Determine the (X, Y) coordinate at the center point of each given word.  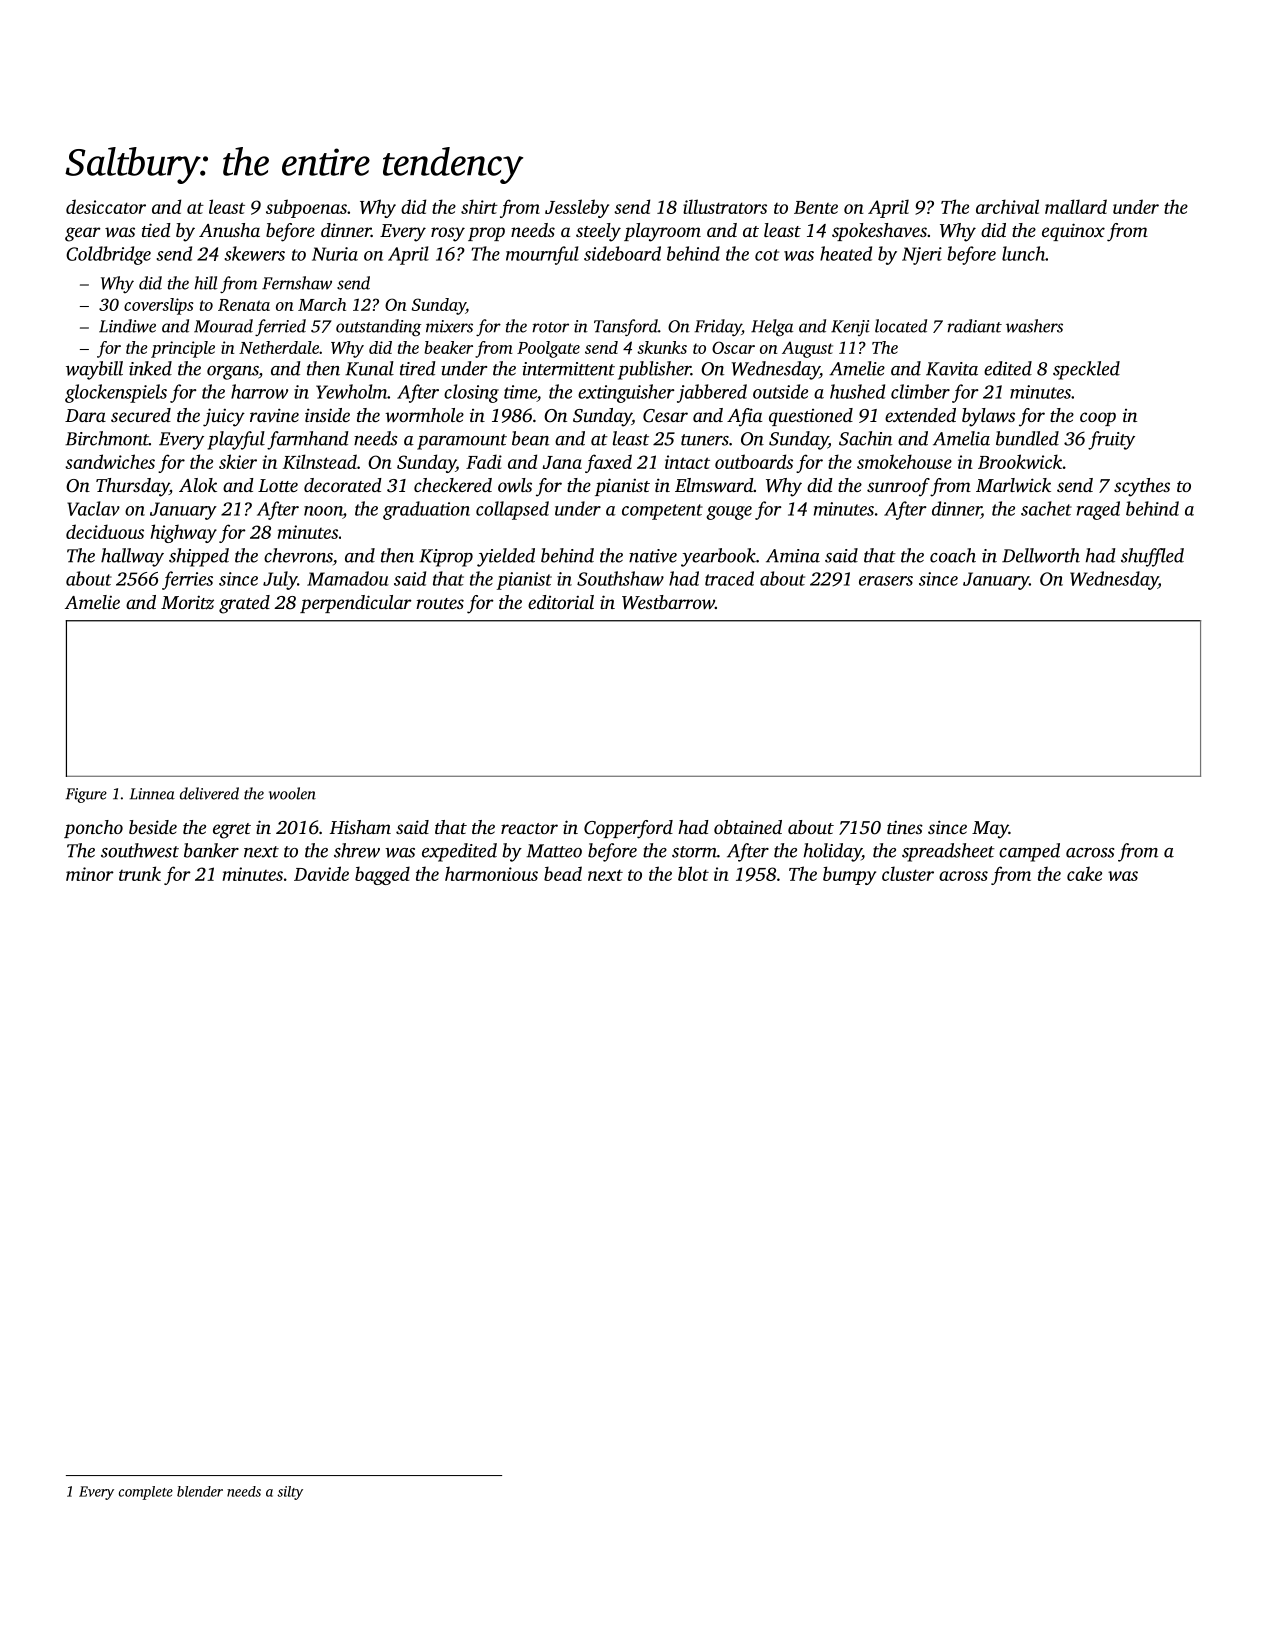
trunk (140, 873)
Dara (85, 415)
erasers (886, 581)
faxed (608, 463)
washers (1034, 326)
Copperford (628, 829)
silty (290, 1493)
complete (146, 1493)
